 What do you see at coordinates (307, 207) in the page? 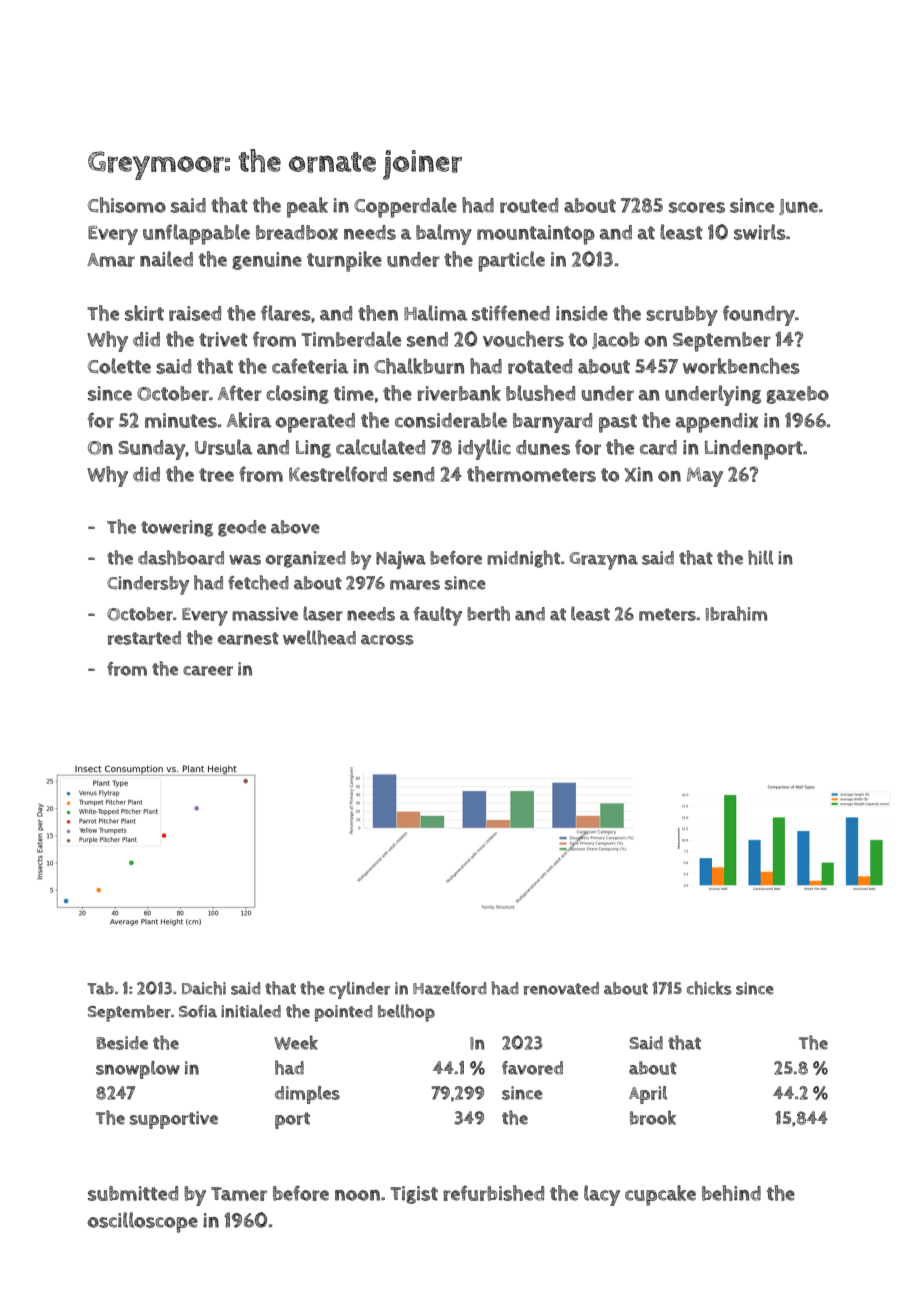
I see `peak` at bounding box center [307, 207].
